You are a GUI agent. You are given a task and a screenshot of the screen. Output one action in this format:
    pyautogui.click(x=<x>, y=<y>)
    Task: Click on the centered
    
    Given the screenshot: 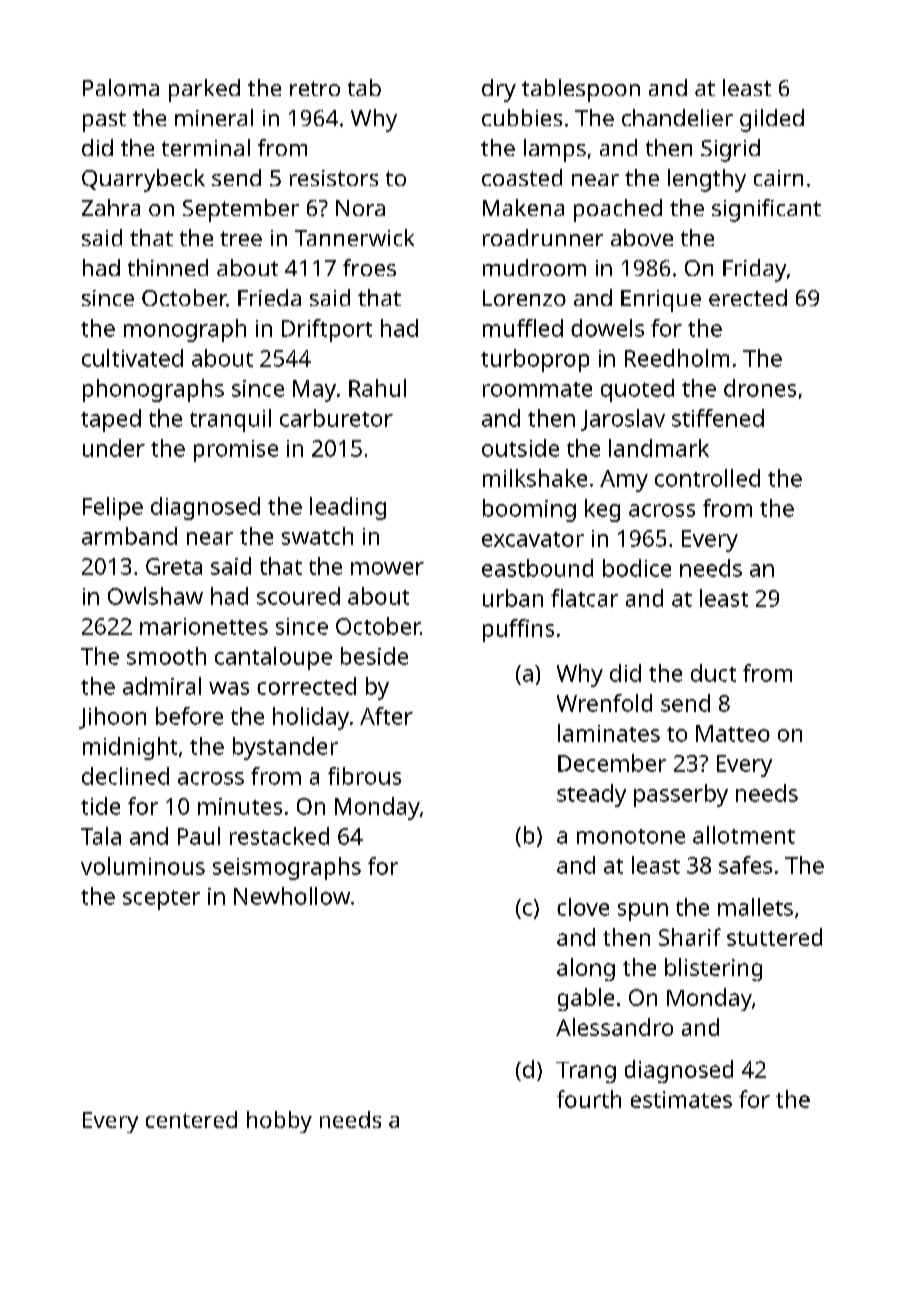 What is the action you would take?
    pyautogui.click(x=191, y=1119)
